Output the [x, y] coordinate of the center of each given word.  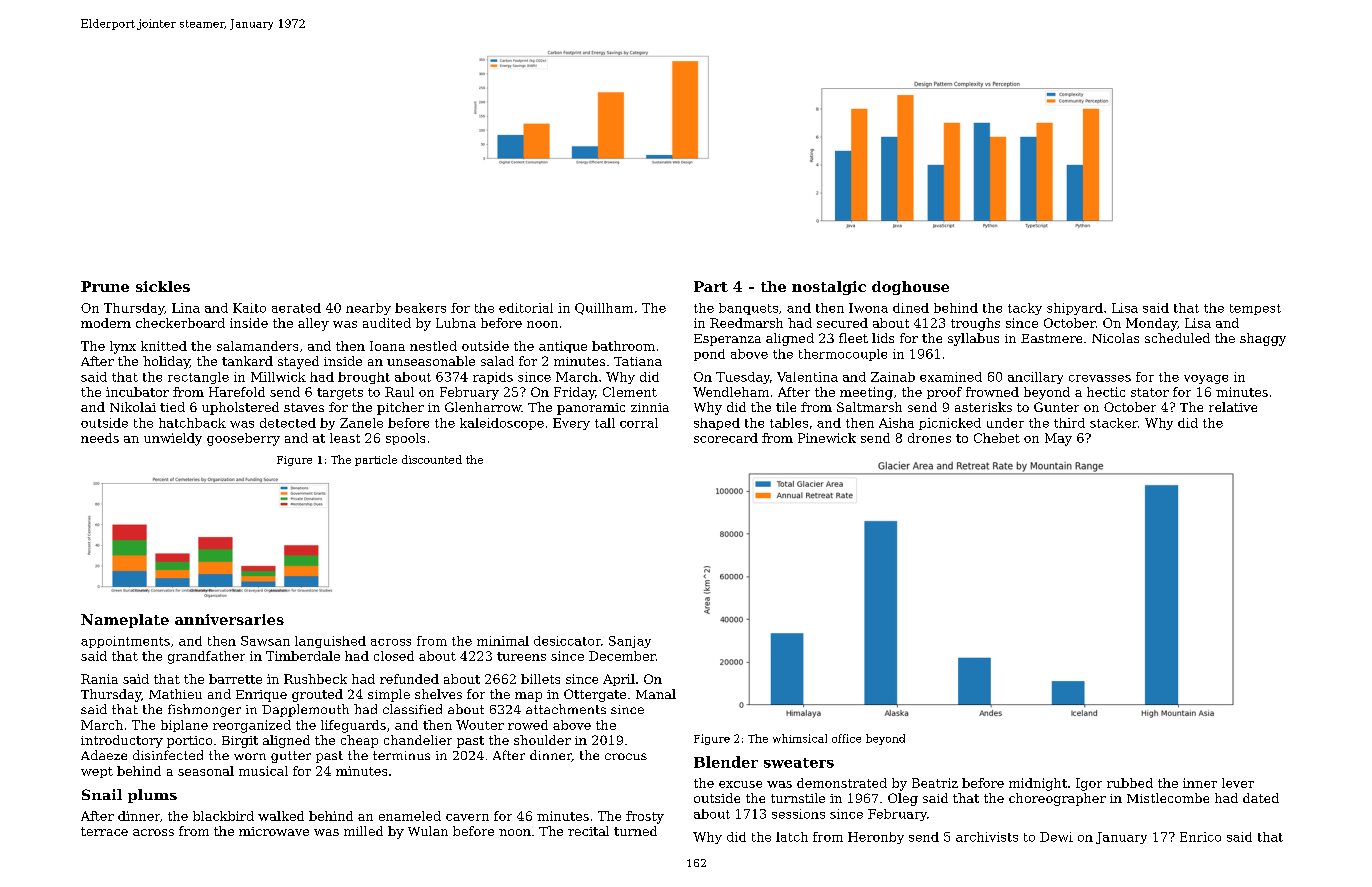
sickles [163, 286]
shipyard [1075, 309]
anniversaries [229, 619]
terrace [104, 831]
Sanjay [630, 642]
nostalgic [829, 288]
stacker [1114, 423]
